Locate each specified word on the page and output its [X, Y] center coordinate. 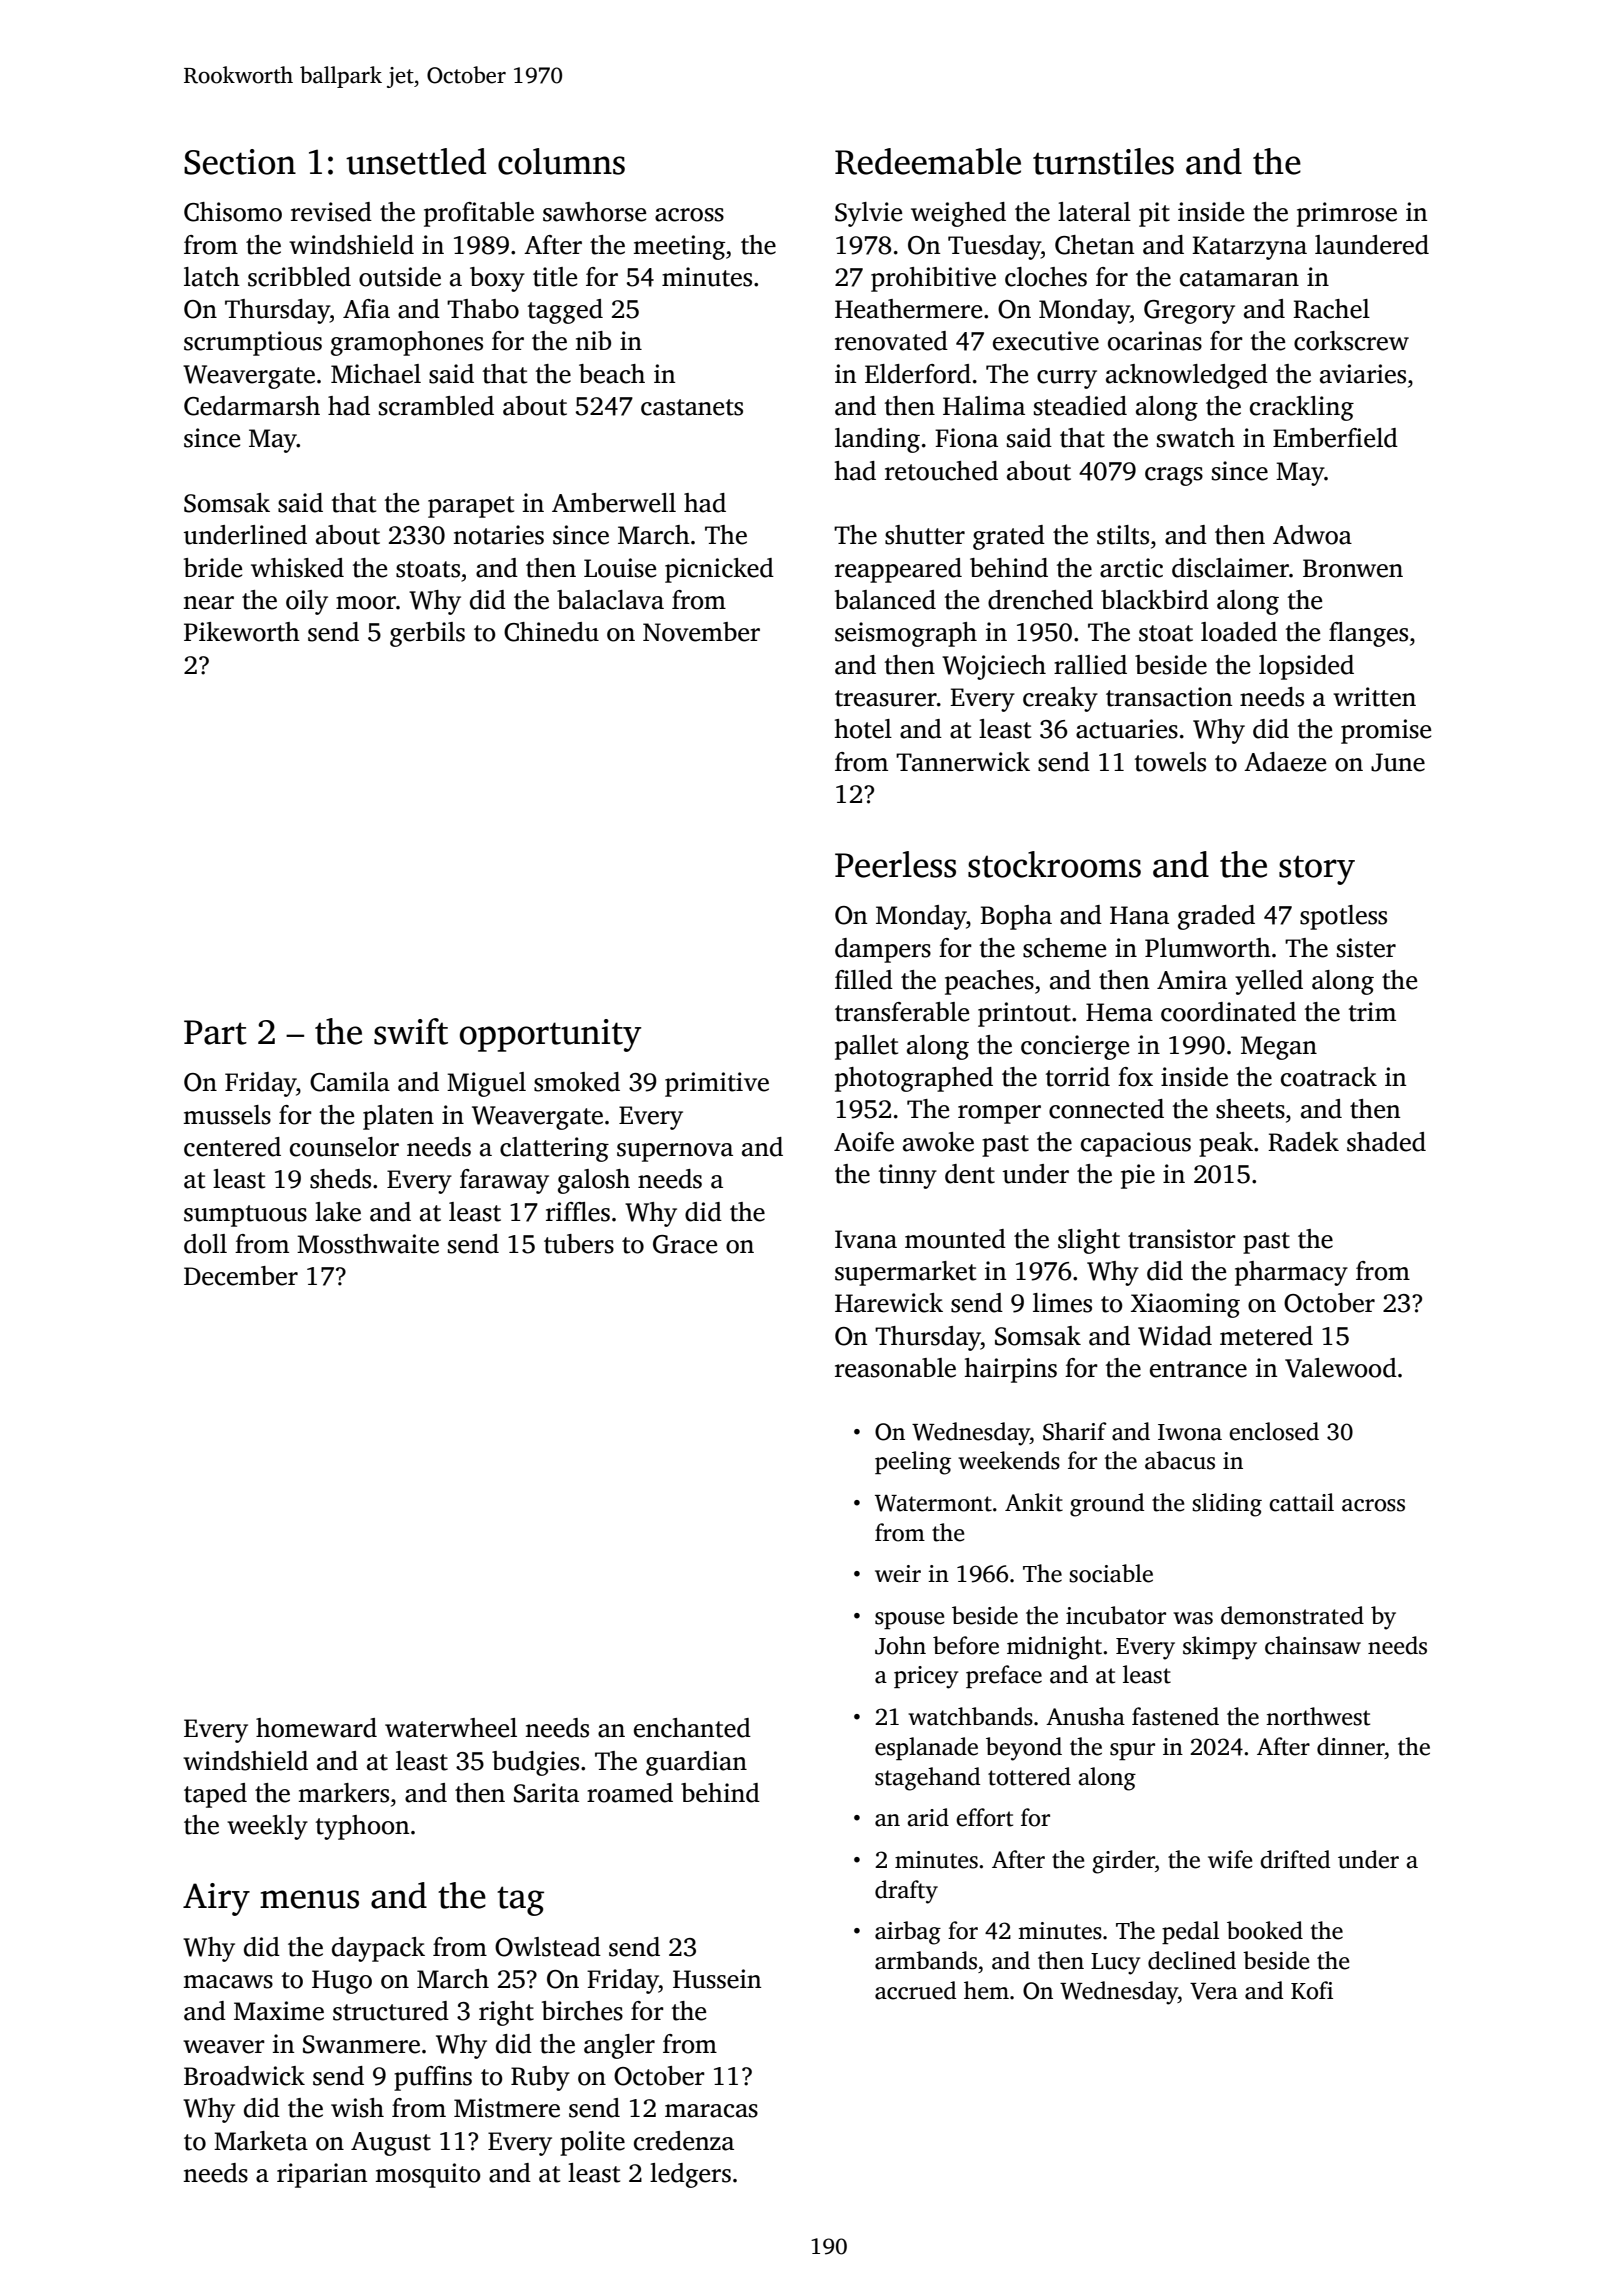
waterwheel [451, 1728]
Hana [1139, 915]
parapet [471, 507]
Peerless [895, 864]
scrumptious [253, 343]
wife [1230, 1859]
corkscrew [1351, 341]
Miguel [486, 1084]
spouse [910, 1620]
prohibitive [933, 279]
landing [877, 440]
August [391, 2144]
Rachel [1331, 309]
